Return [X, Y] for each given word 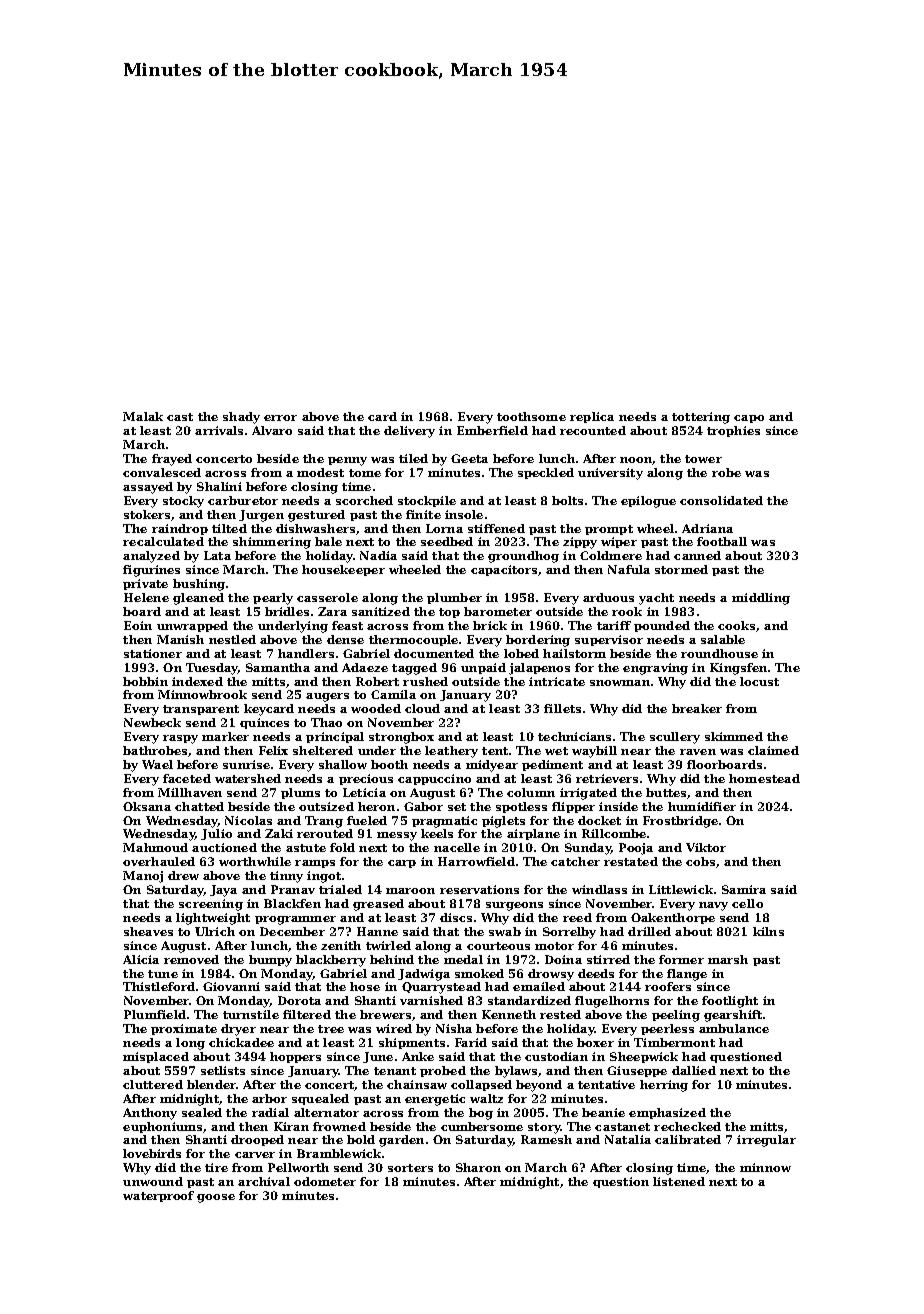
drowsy [551, 975]
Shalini [219, 486]
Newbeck [152, 722]
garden [401, 1141]
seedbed [447, 541]
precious [366, 779]
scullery [675, 738]
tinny [286, 877]
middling [761, 599]
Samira [744, 889]
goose [216, 1198]
